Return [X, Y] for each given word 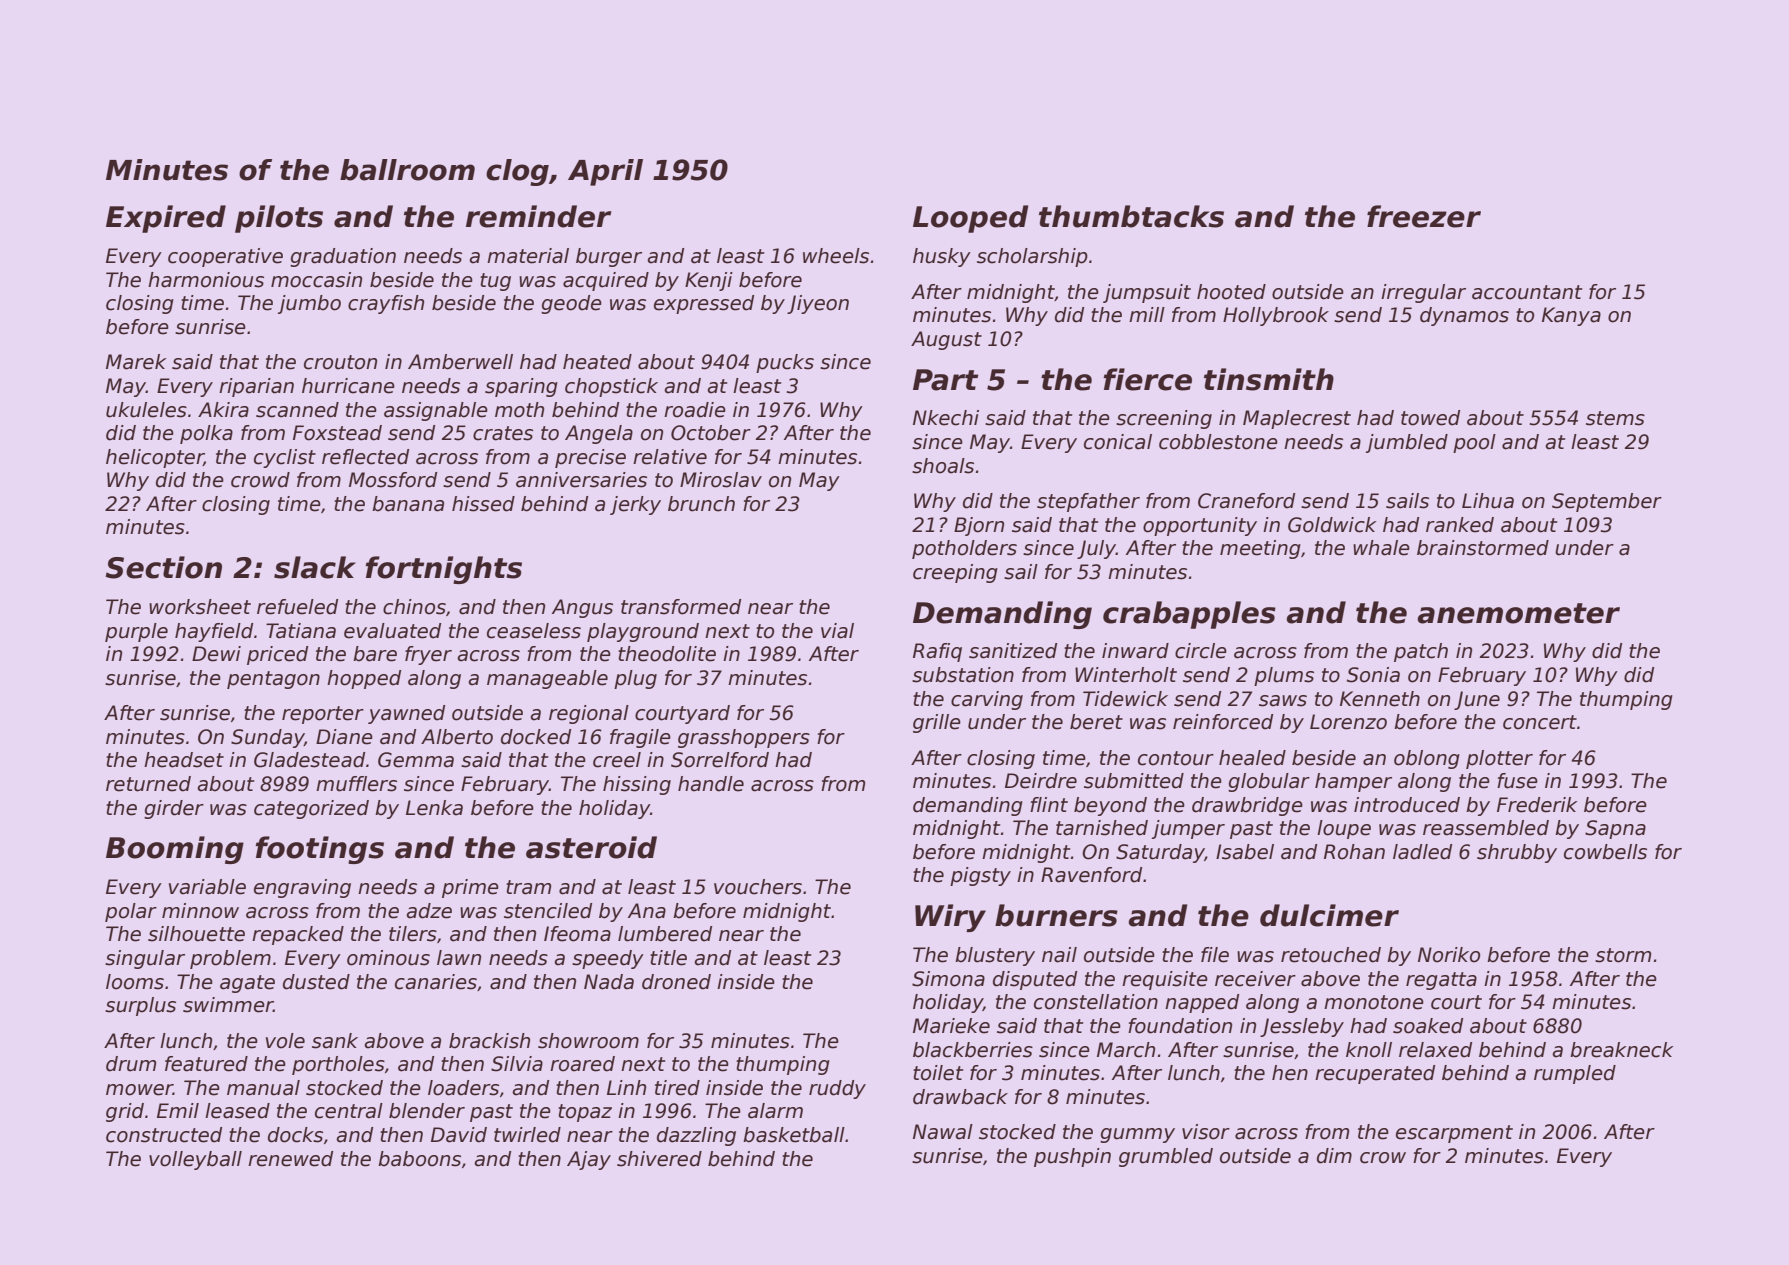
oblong [1427, 759]
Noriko [1449, 955]
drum [131, 1064]
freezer [1424, 216]
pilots [279, 219]
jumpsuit [1147, 293]
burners [1056, 915]
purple [136, 632]
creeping [955, 573]
